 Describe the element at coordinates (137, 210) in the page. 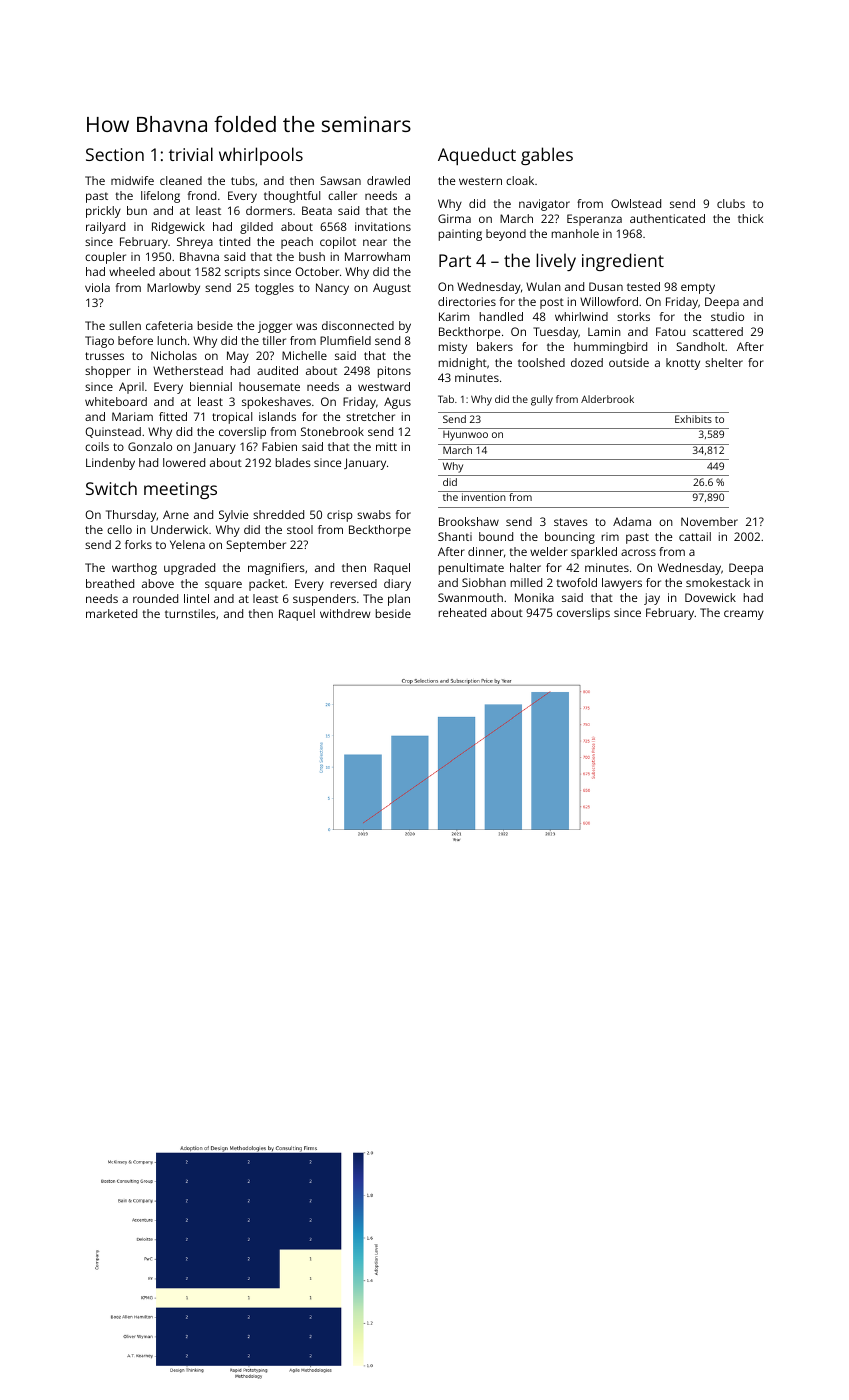

I see `bun` at that location.
